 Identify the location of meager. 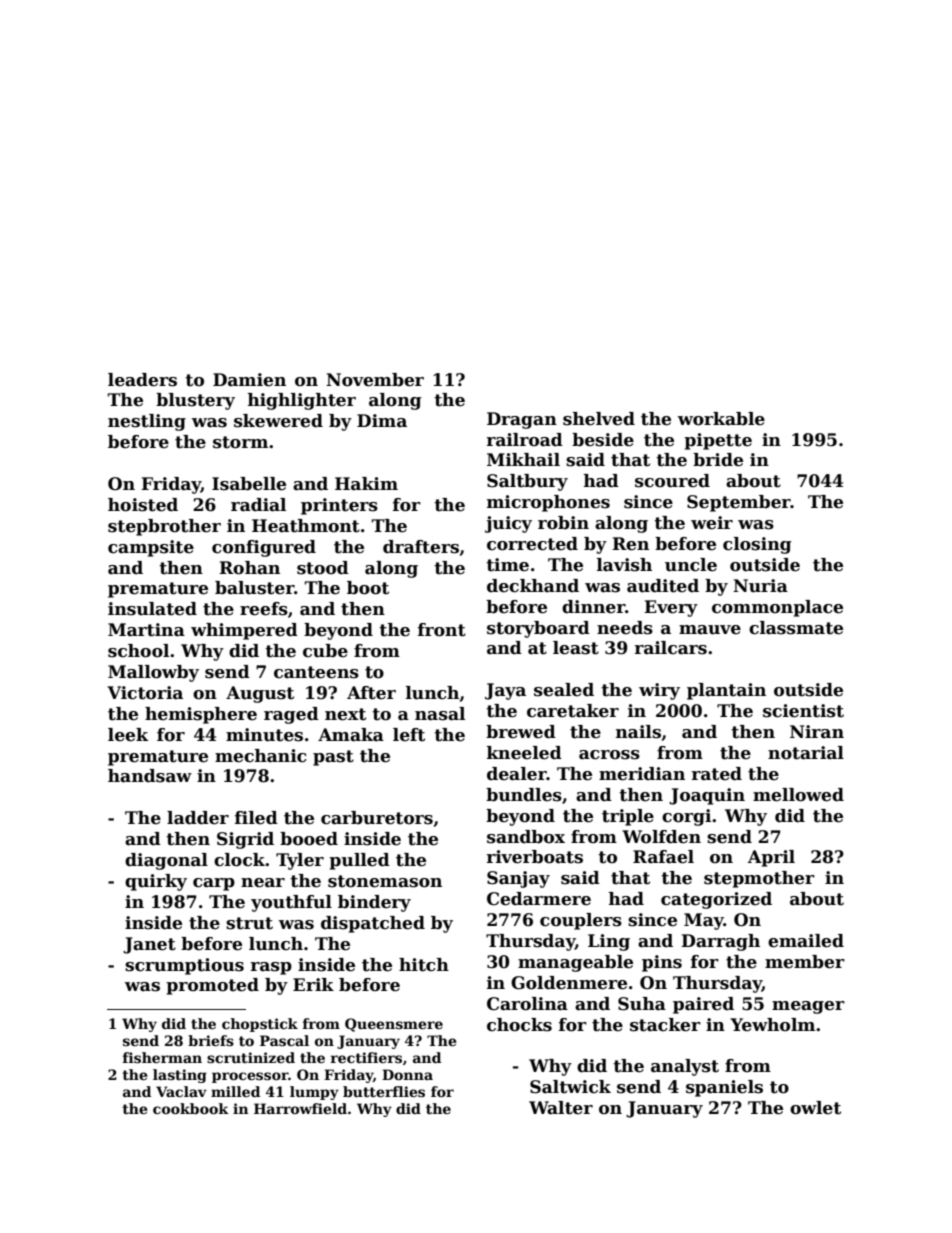
(808, 1007).
